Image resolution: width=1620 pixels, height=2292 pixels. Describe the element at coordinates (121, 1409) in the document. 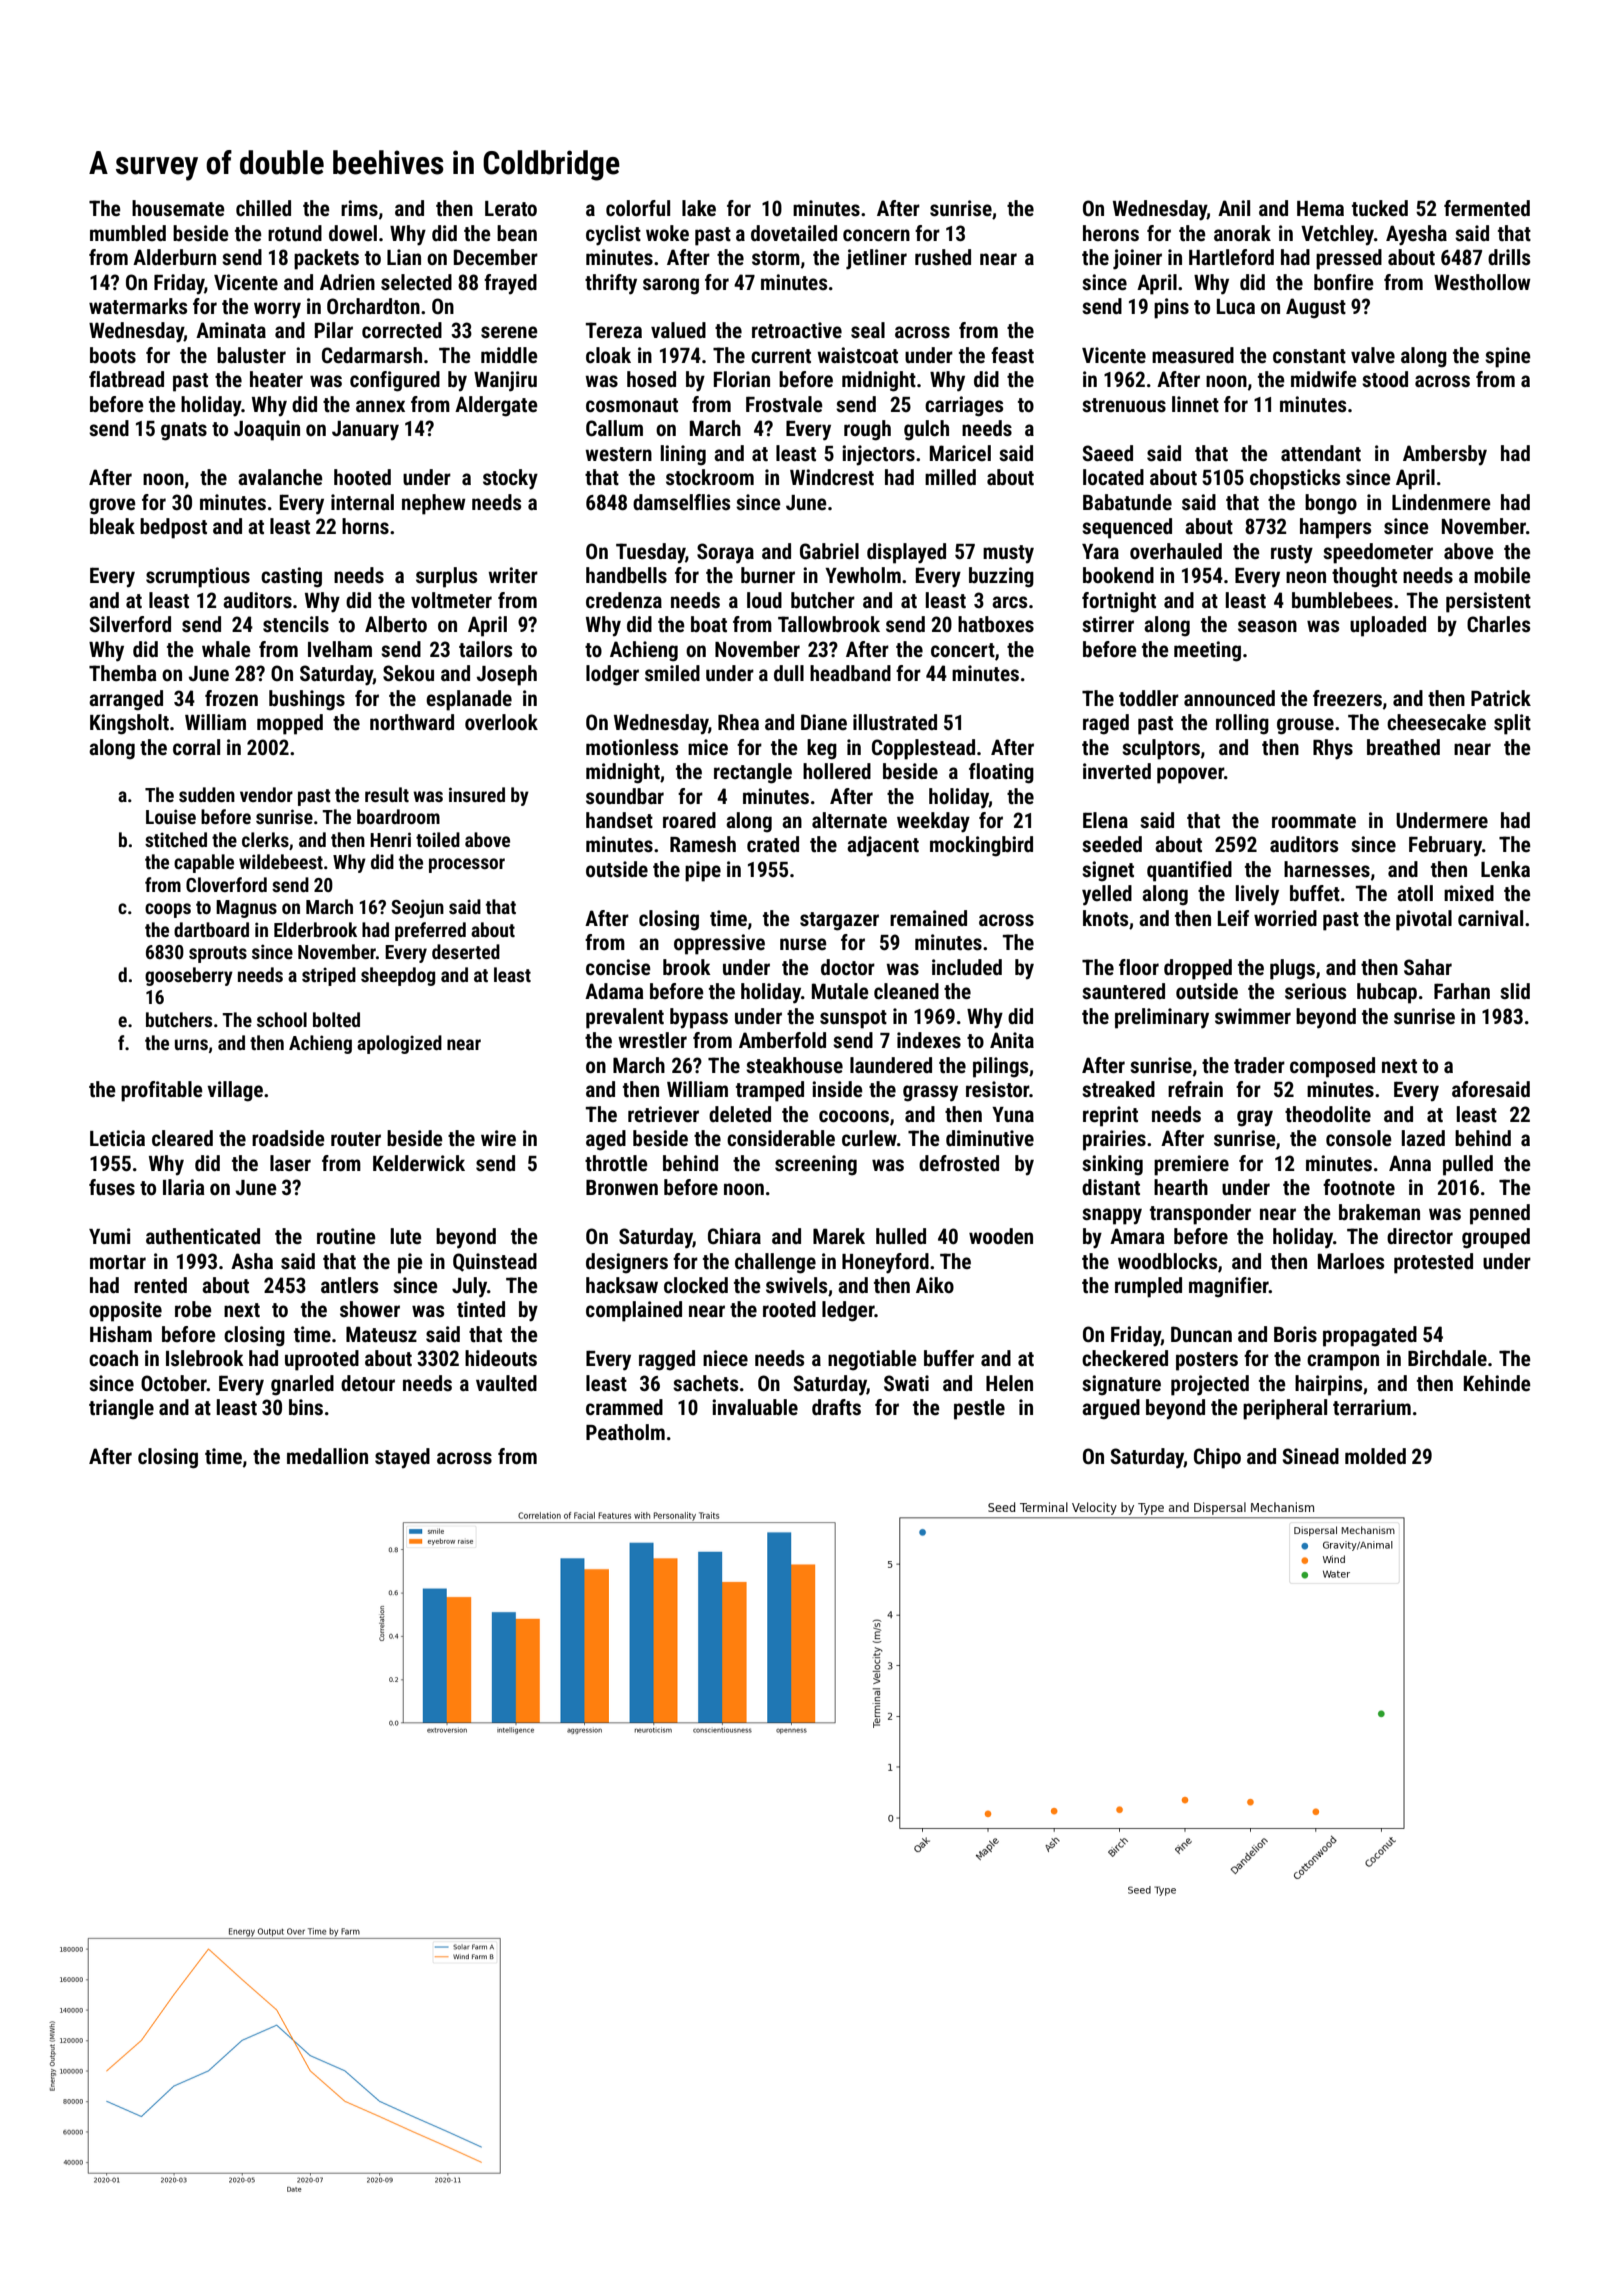

I see `triangle` at that location.
